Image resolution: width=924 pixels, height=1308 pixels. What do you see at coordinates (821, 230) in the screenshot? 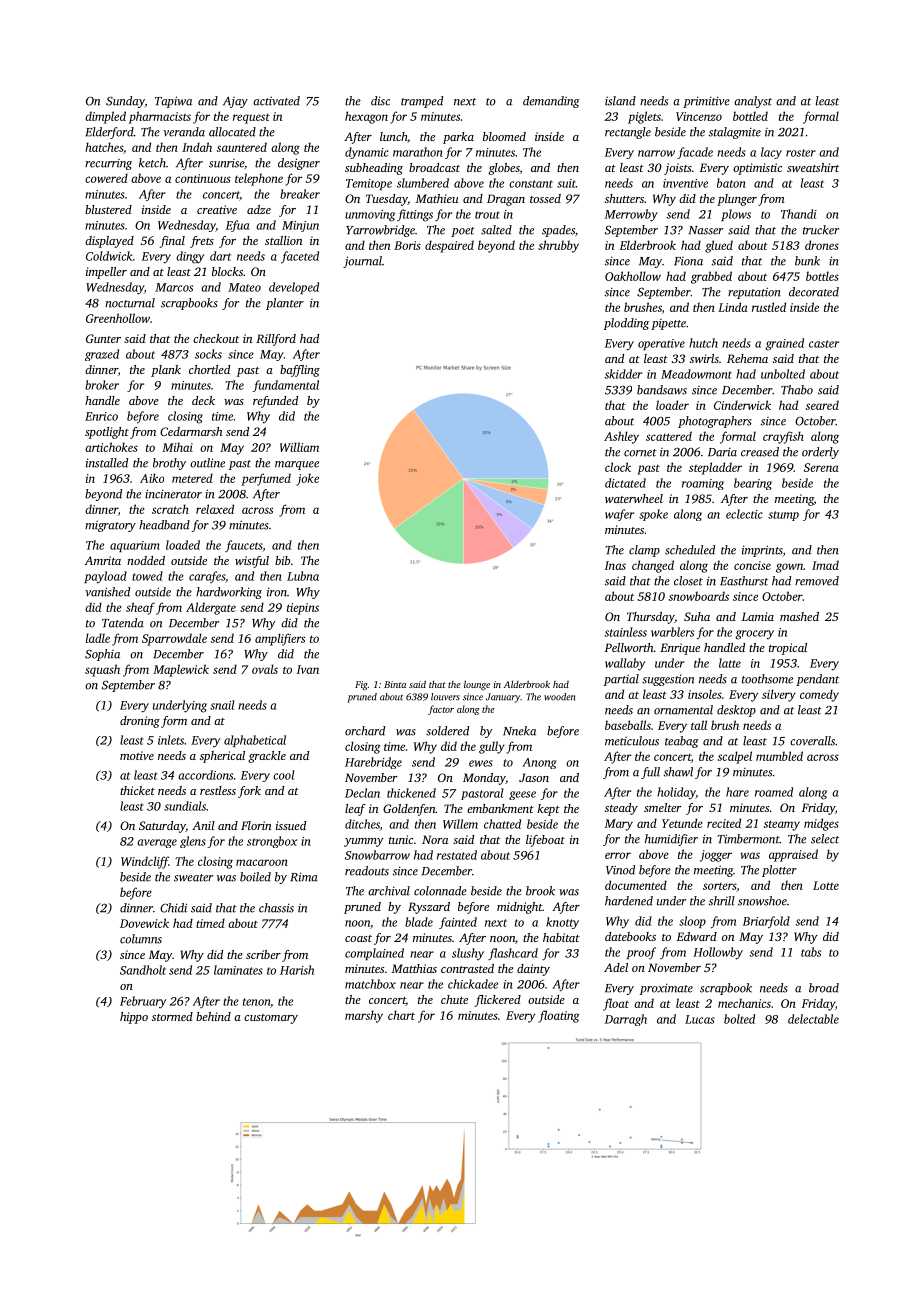
I see `trucker` at bounding box center [821, 230].
